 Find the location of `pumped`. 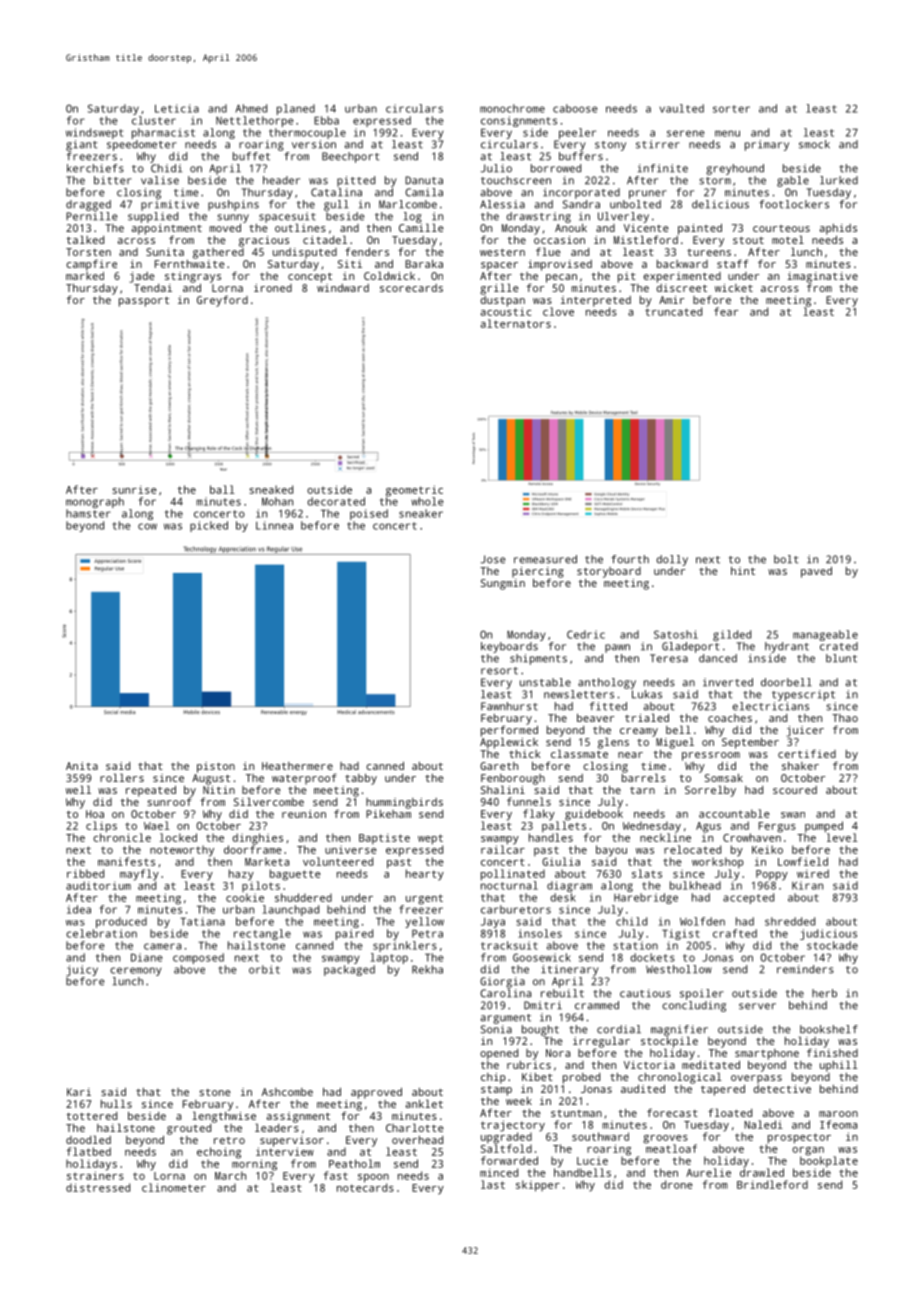

pumped is located at coordinates (824, 827).
